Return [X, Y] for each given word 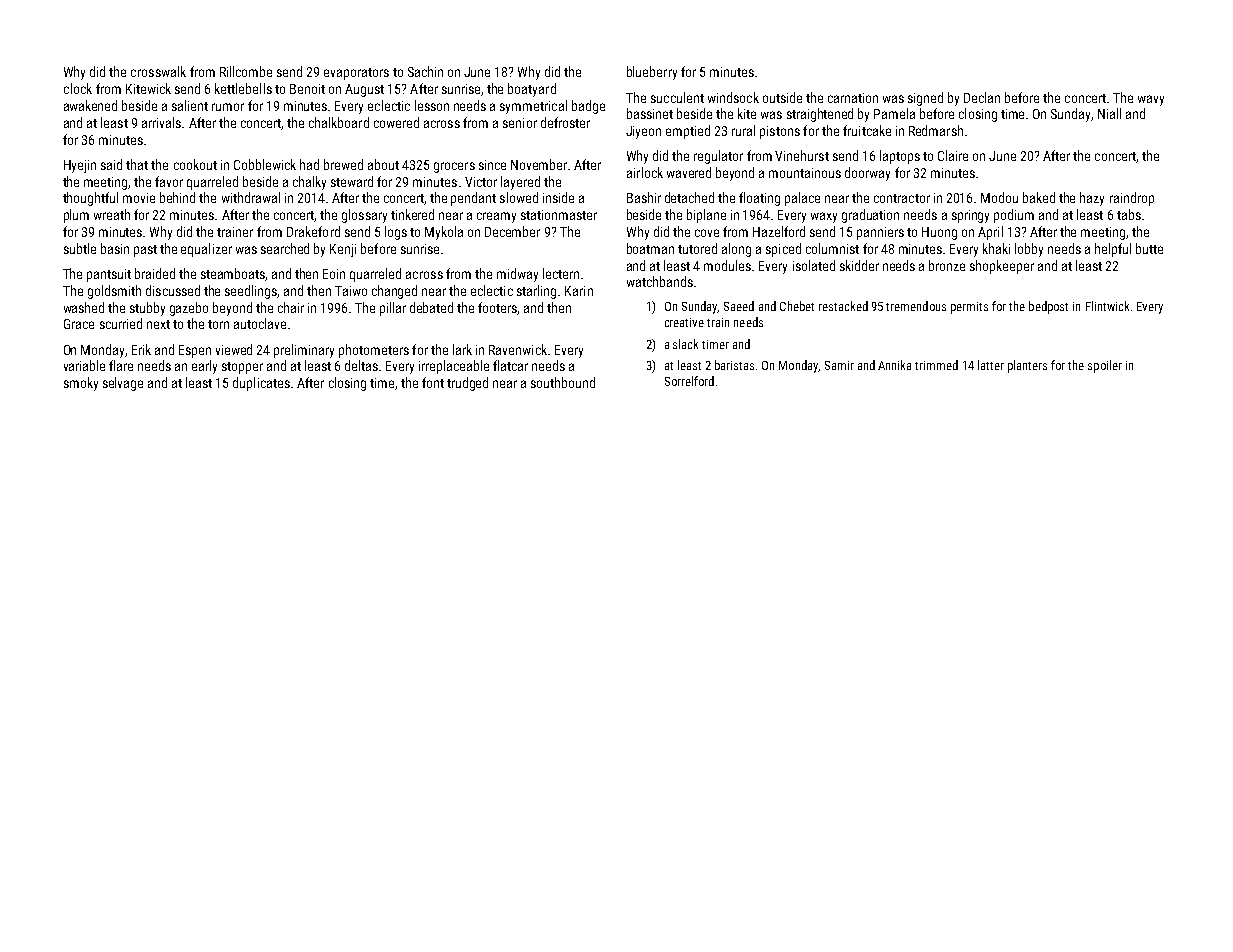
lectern [561, 273]
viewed [234, 349]
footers [498, 308]
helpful [1113, 250]
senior [520, 123]
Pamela [894, 113]
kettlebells [243, 88]
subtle [80, 248]
